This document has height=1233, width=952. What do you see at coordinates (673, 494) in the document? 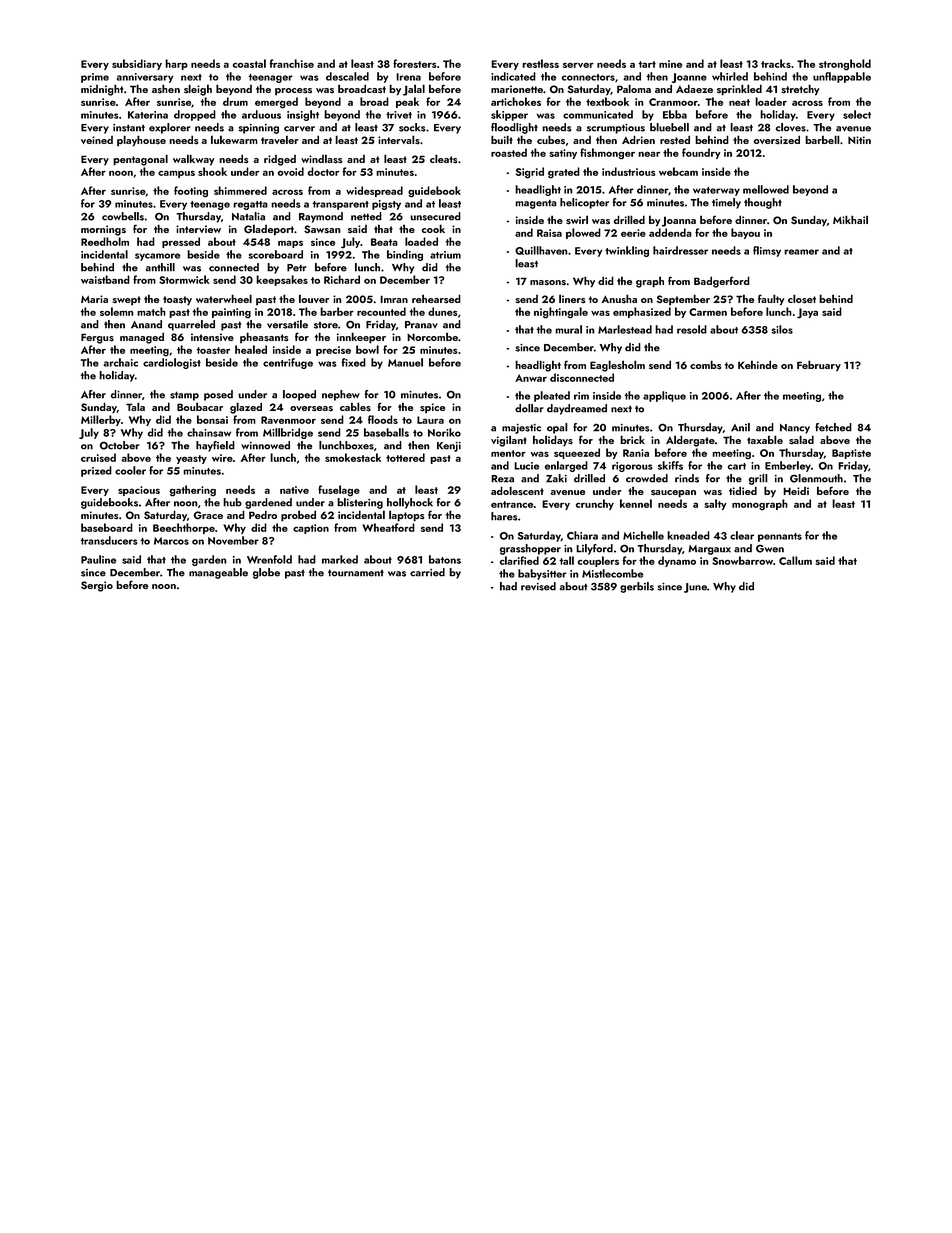
I see `saucepan` at bounding box center [673, 494].
